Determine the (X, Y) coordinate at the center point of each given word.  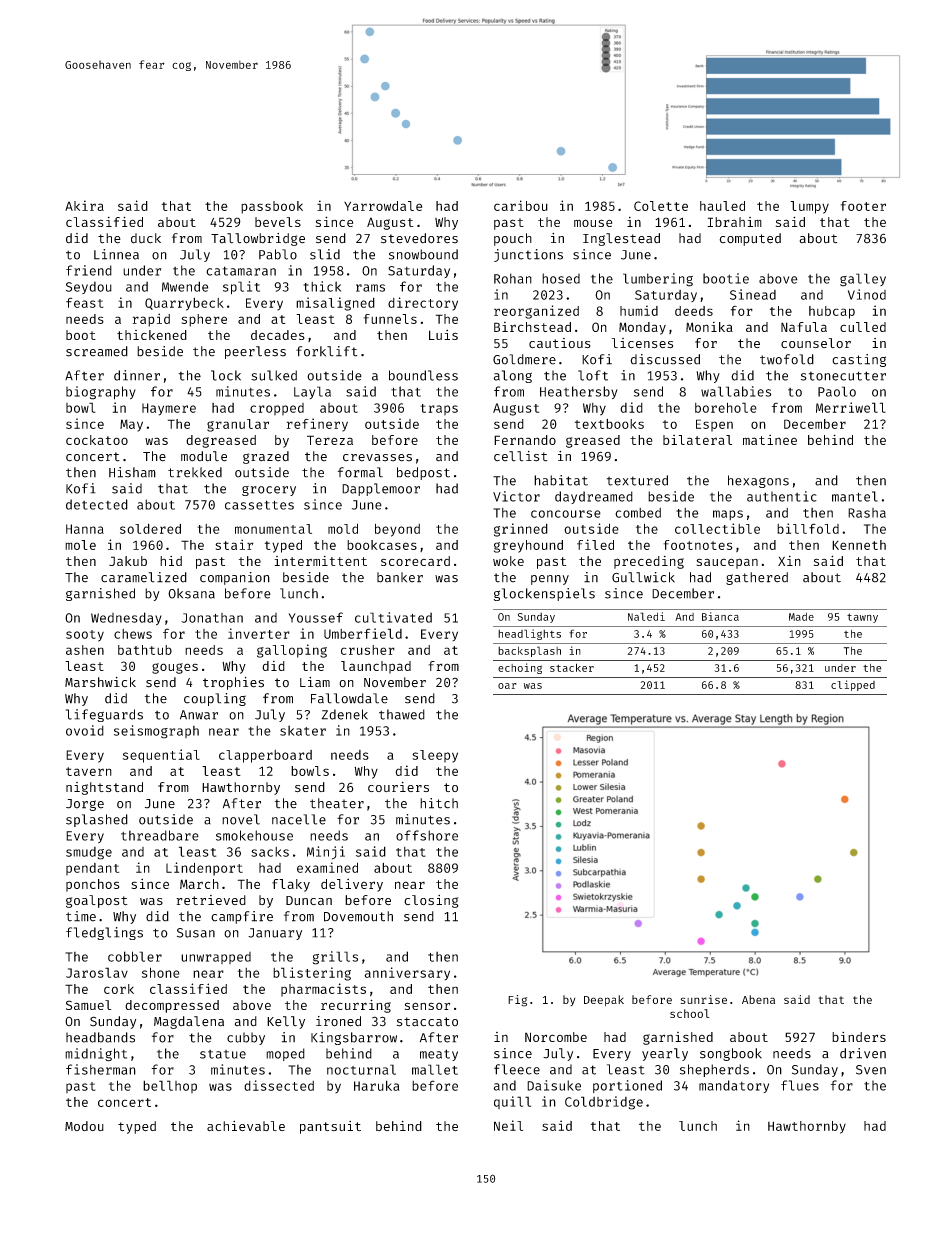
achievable (246, 1126)
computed (750, 239)
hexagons (758, 481)
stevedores (419, 238)
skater (303, 730)
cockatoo (97, 440)
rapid (151, 320)
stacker (572, 667)
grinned (521, 530)
